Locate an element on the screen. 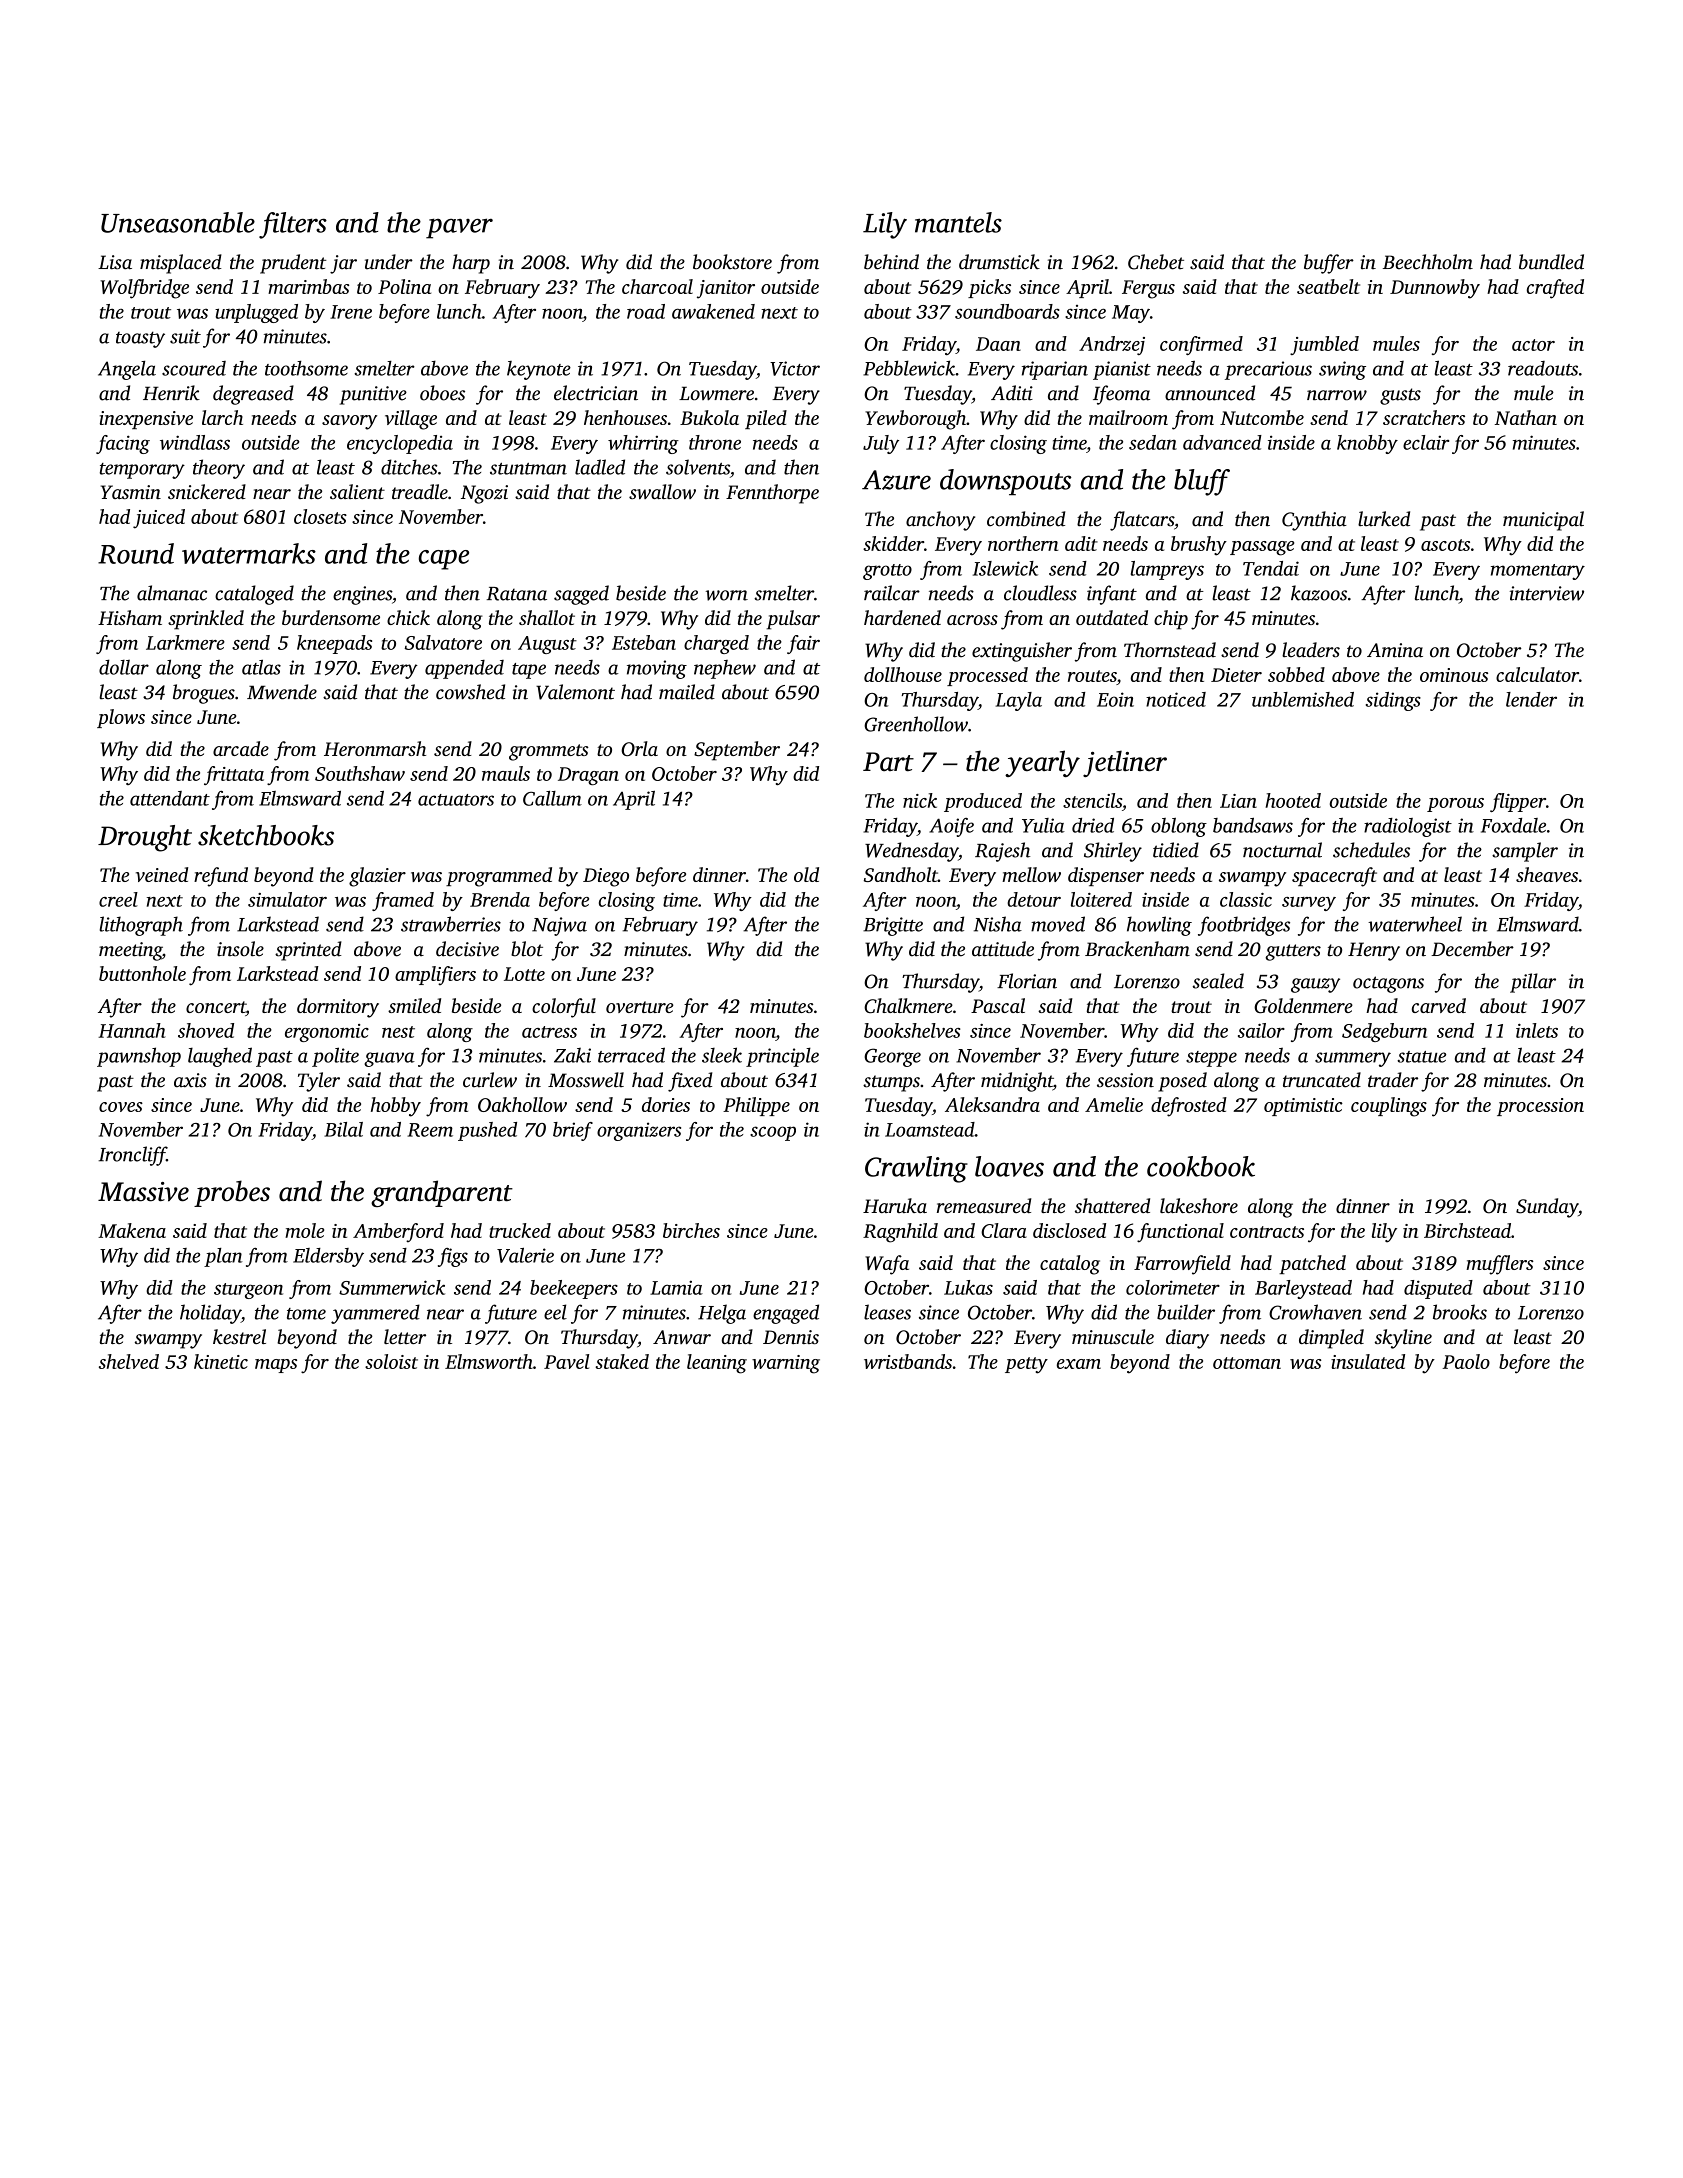  flipper is located at coordinates (1518, 802).
